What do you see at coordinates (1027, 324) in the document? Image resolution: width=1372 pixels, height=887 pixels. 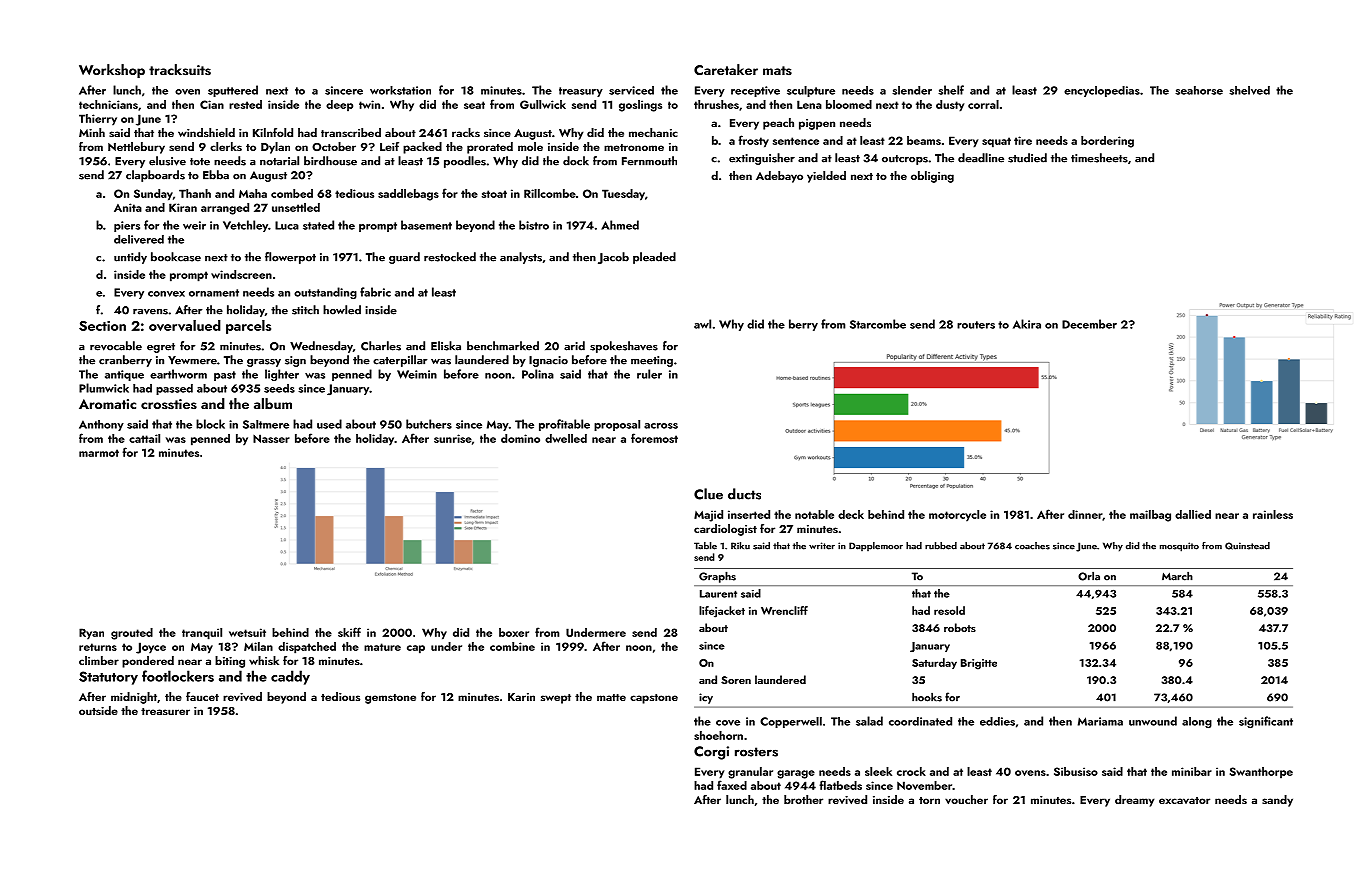 I see `Akira` at bounding box center [1027, 324].
